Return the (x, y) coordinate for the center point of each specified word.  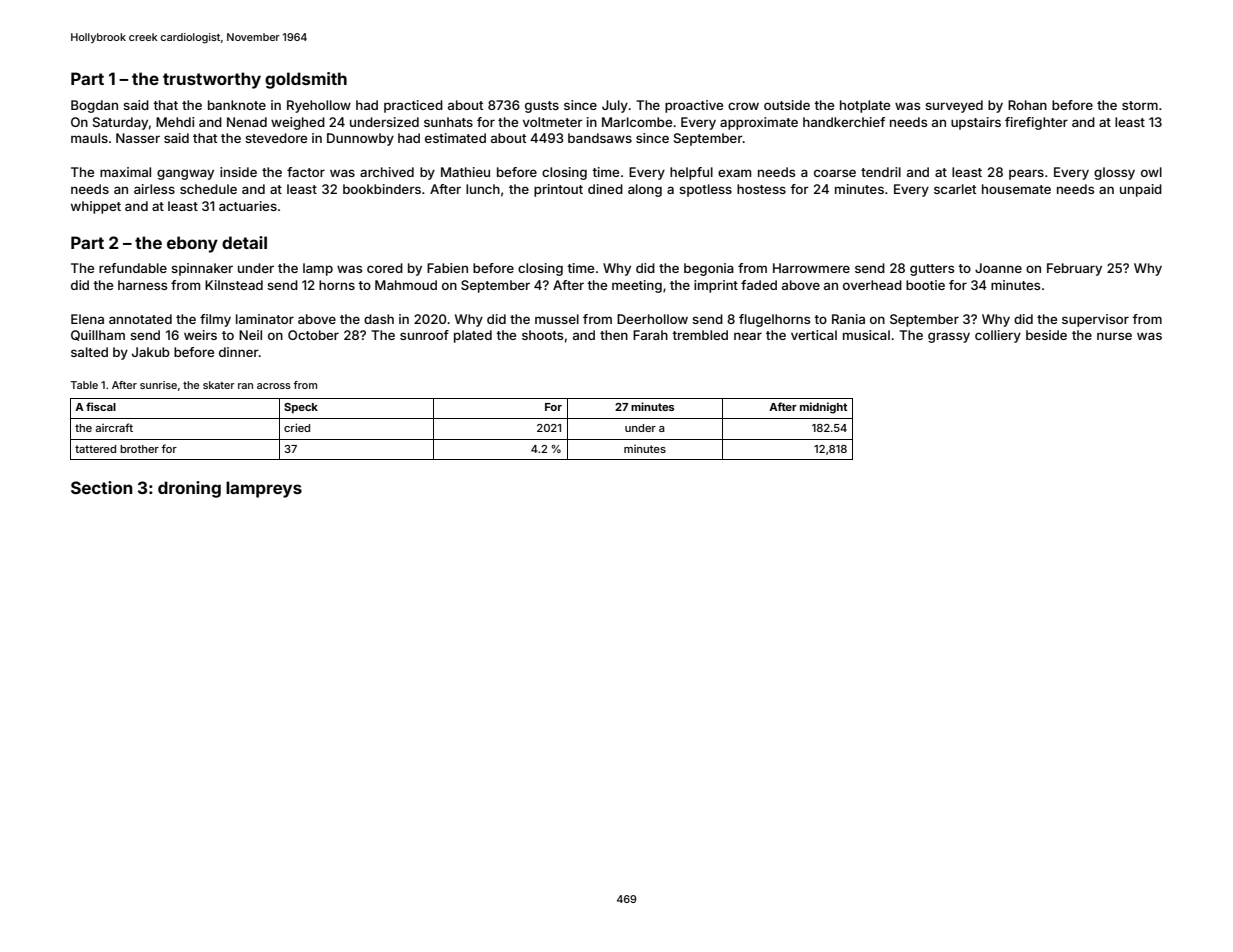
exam (734, 173)
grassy (949, 337)
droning (189, 489)
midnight (823, 408)
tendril (881, 172)
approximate (759, 123)
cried (297, 427)
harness (142, 285)
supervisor (1095, 320)
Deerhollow (652, 319)
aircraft (114, 427)
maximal (125, 172)
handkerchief (844, 122)
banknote (237, 105)
